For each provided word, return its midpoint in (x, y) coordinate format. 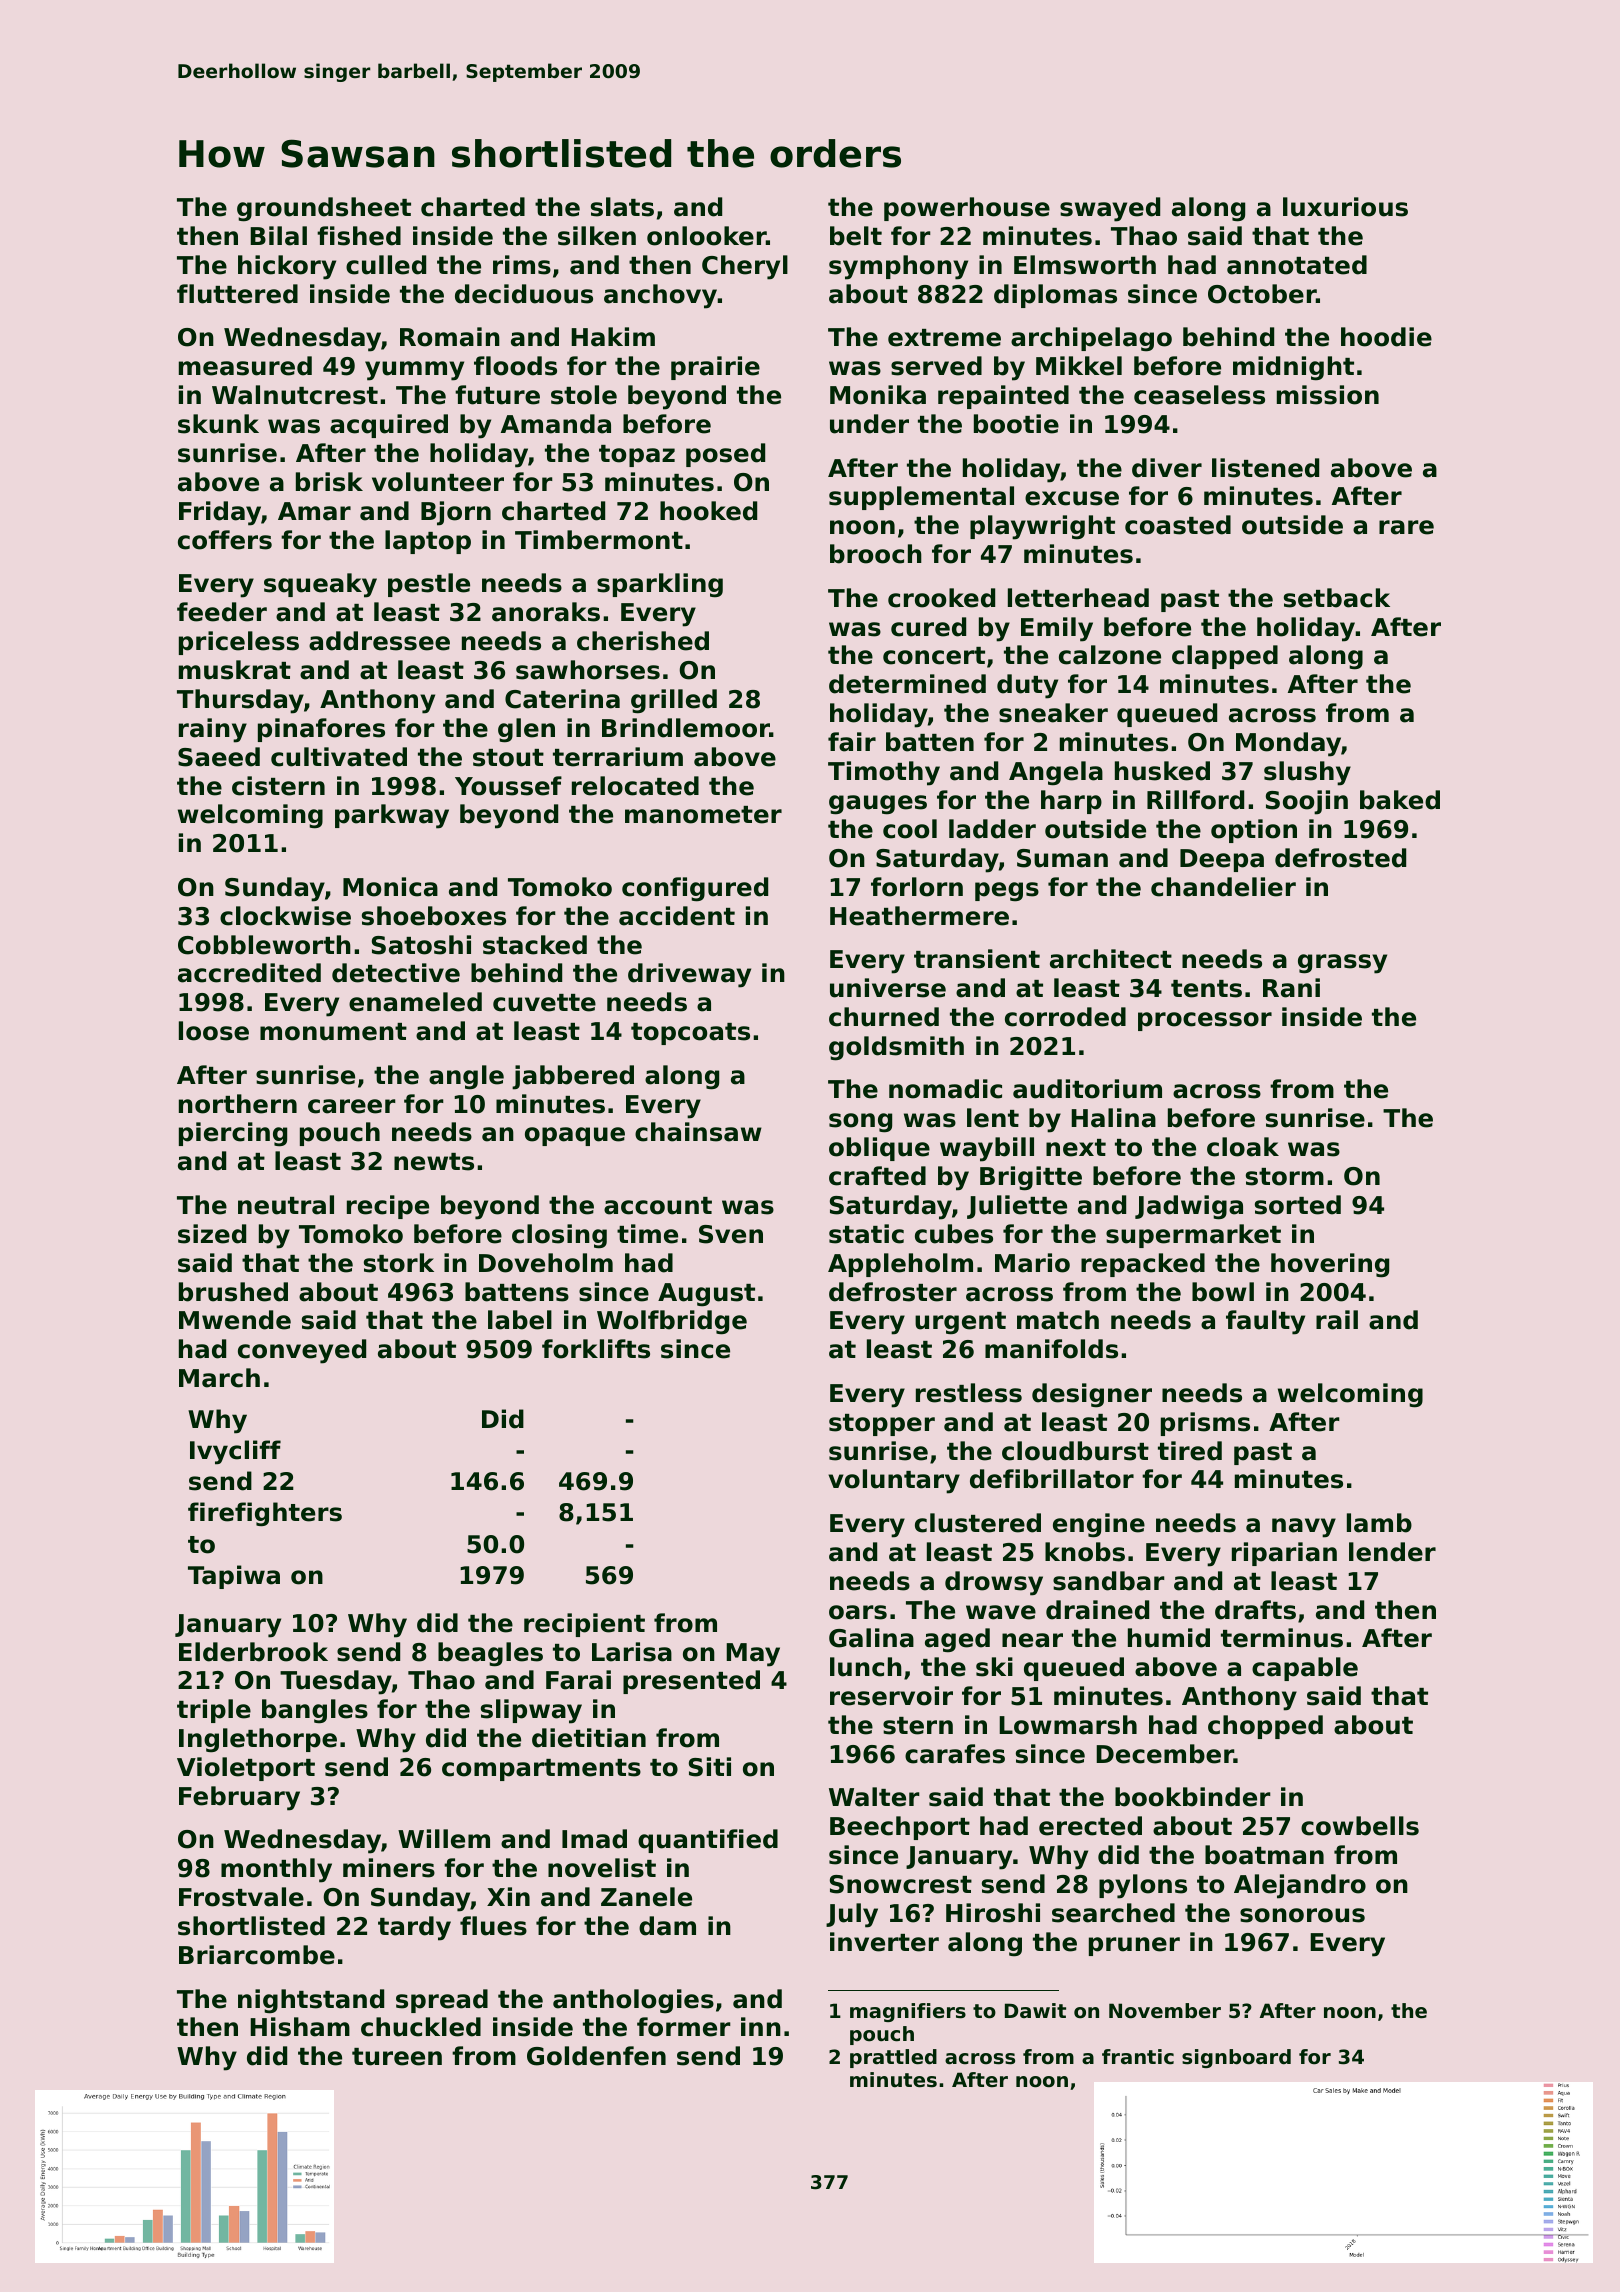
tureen (397, 2057)
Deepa (1222, 860)
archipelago (1091, 339)
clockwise (285, 916)
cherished (643, 641)
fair (852, 742)
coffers (225, 540)
